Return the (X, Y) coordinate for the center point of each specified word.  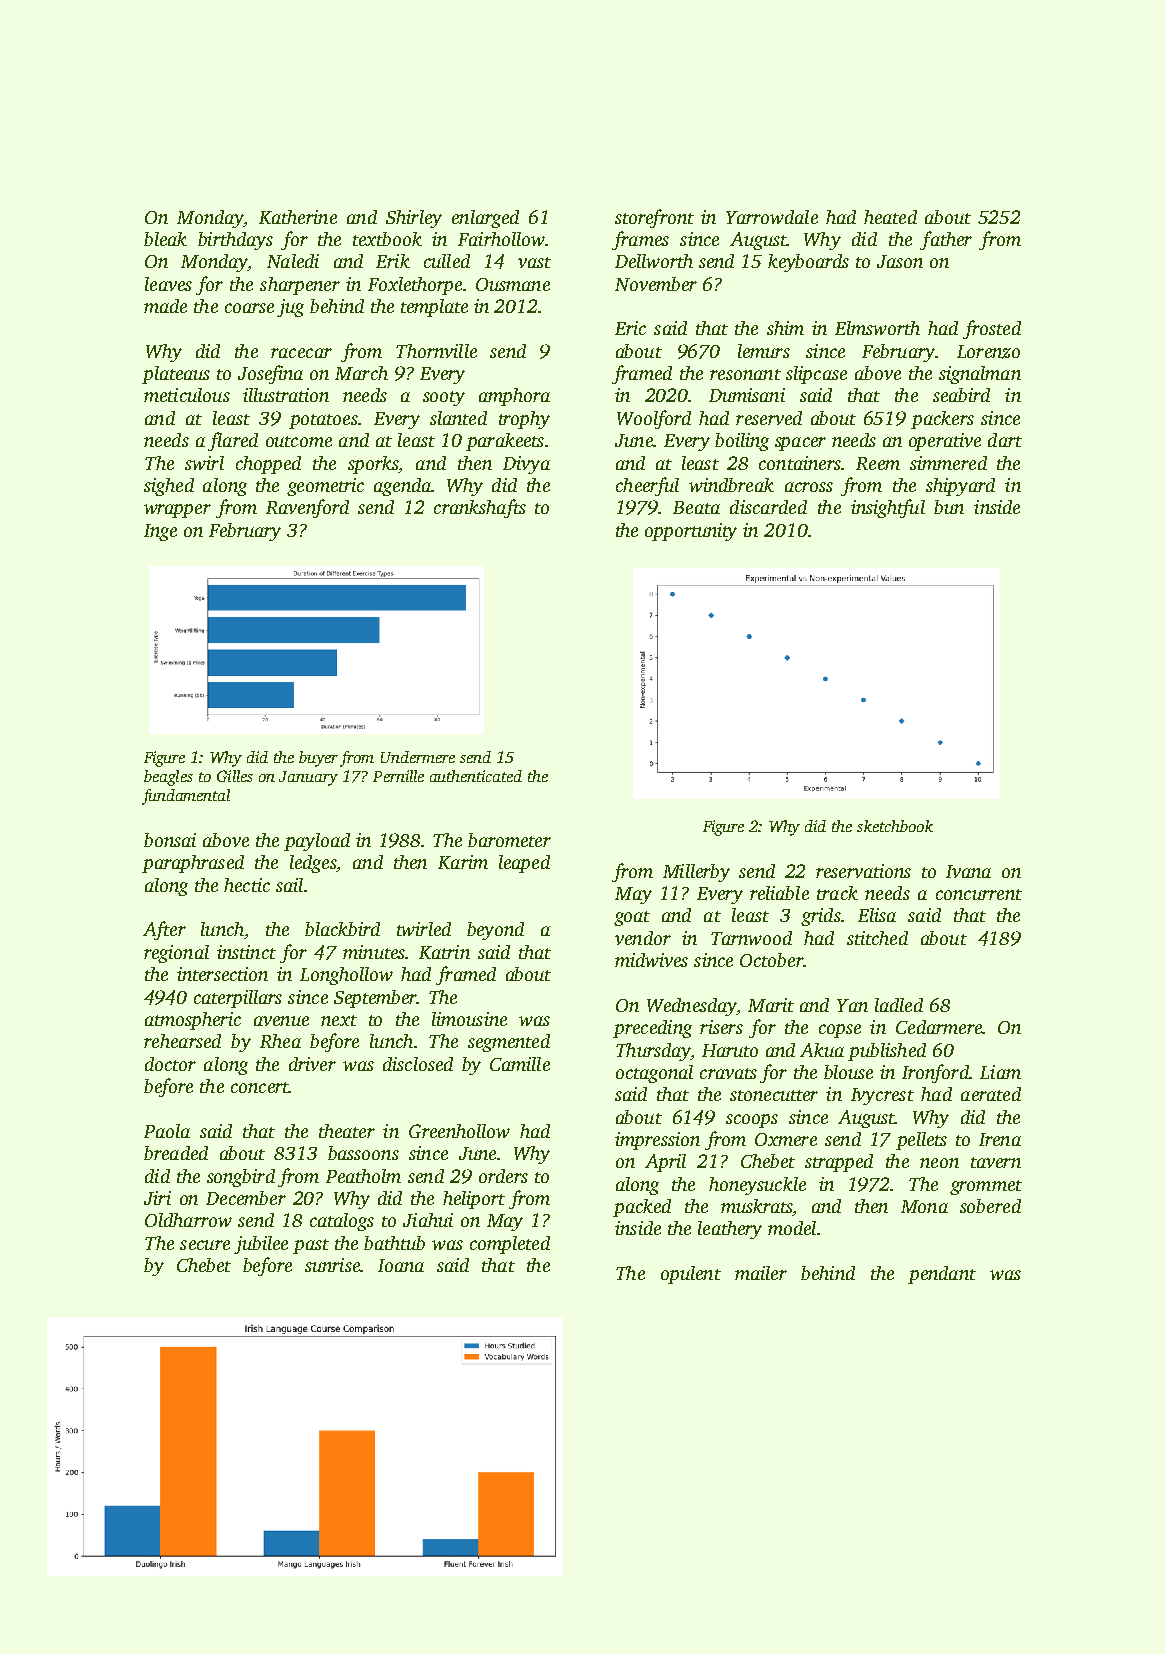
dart (1005, 440)
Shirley (414, 219)
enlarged (485, 219)
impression (657, 1141)
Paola (167, 1131)
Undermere (418, 757)
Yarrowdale (772, 217)
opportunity (691, 532)
